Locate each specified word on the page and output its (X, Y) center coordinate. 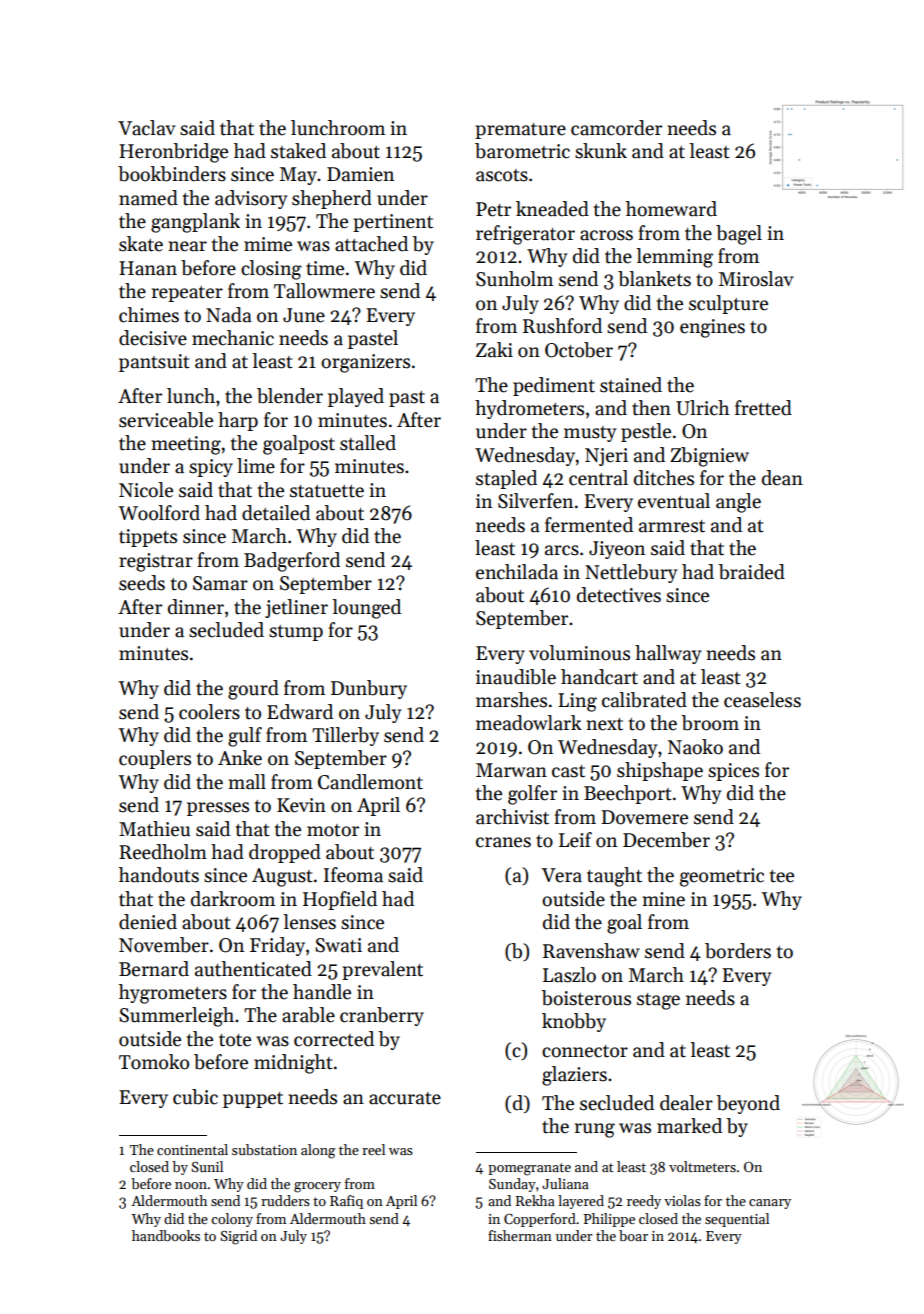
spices (733, 772)
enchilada (517, 572)
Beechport (628, 794)
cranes (503, 842)
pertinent (393, 223)
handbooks (166, 1235)
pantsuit (154, 363)
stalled (368, 443)
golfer (532, 795)
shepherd (332, 199)
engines (712, 328)
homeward (671, 209)
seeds (142, 583)
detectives (619, 595)
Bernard (154, 969)
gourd (253, 690)
